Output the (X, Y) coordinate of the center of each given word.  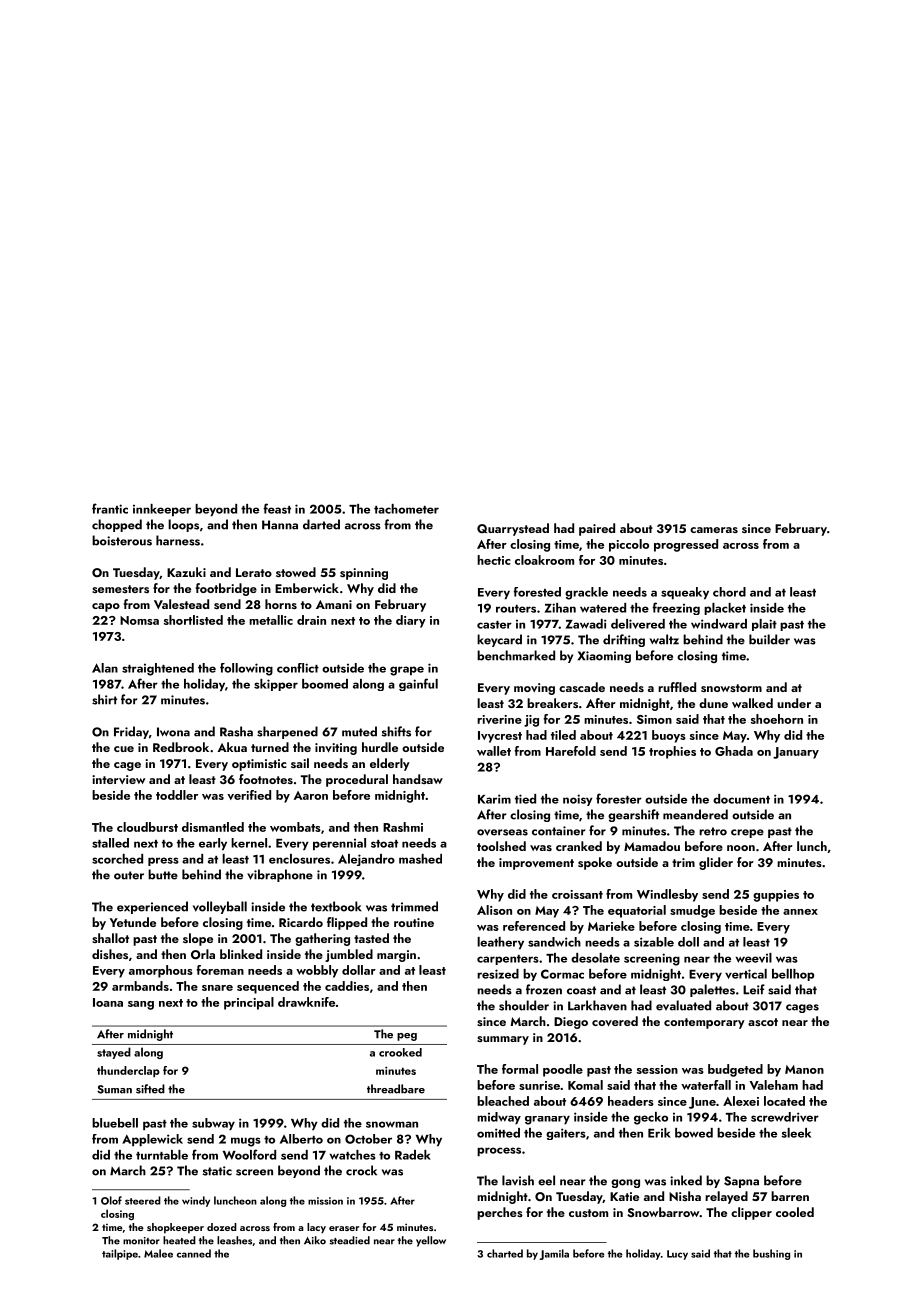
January (796, 753)
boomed (325, 684)
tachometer (406, 509)
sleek (796, 1133)
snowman (392, 1124)
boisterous (122, 540)
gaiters (566, 1134)
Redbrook (181, 747)
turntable (162, 1155)
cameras (714, 530)
